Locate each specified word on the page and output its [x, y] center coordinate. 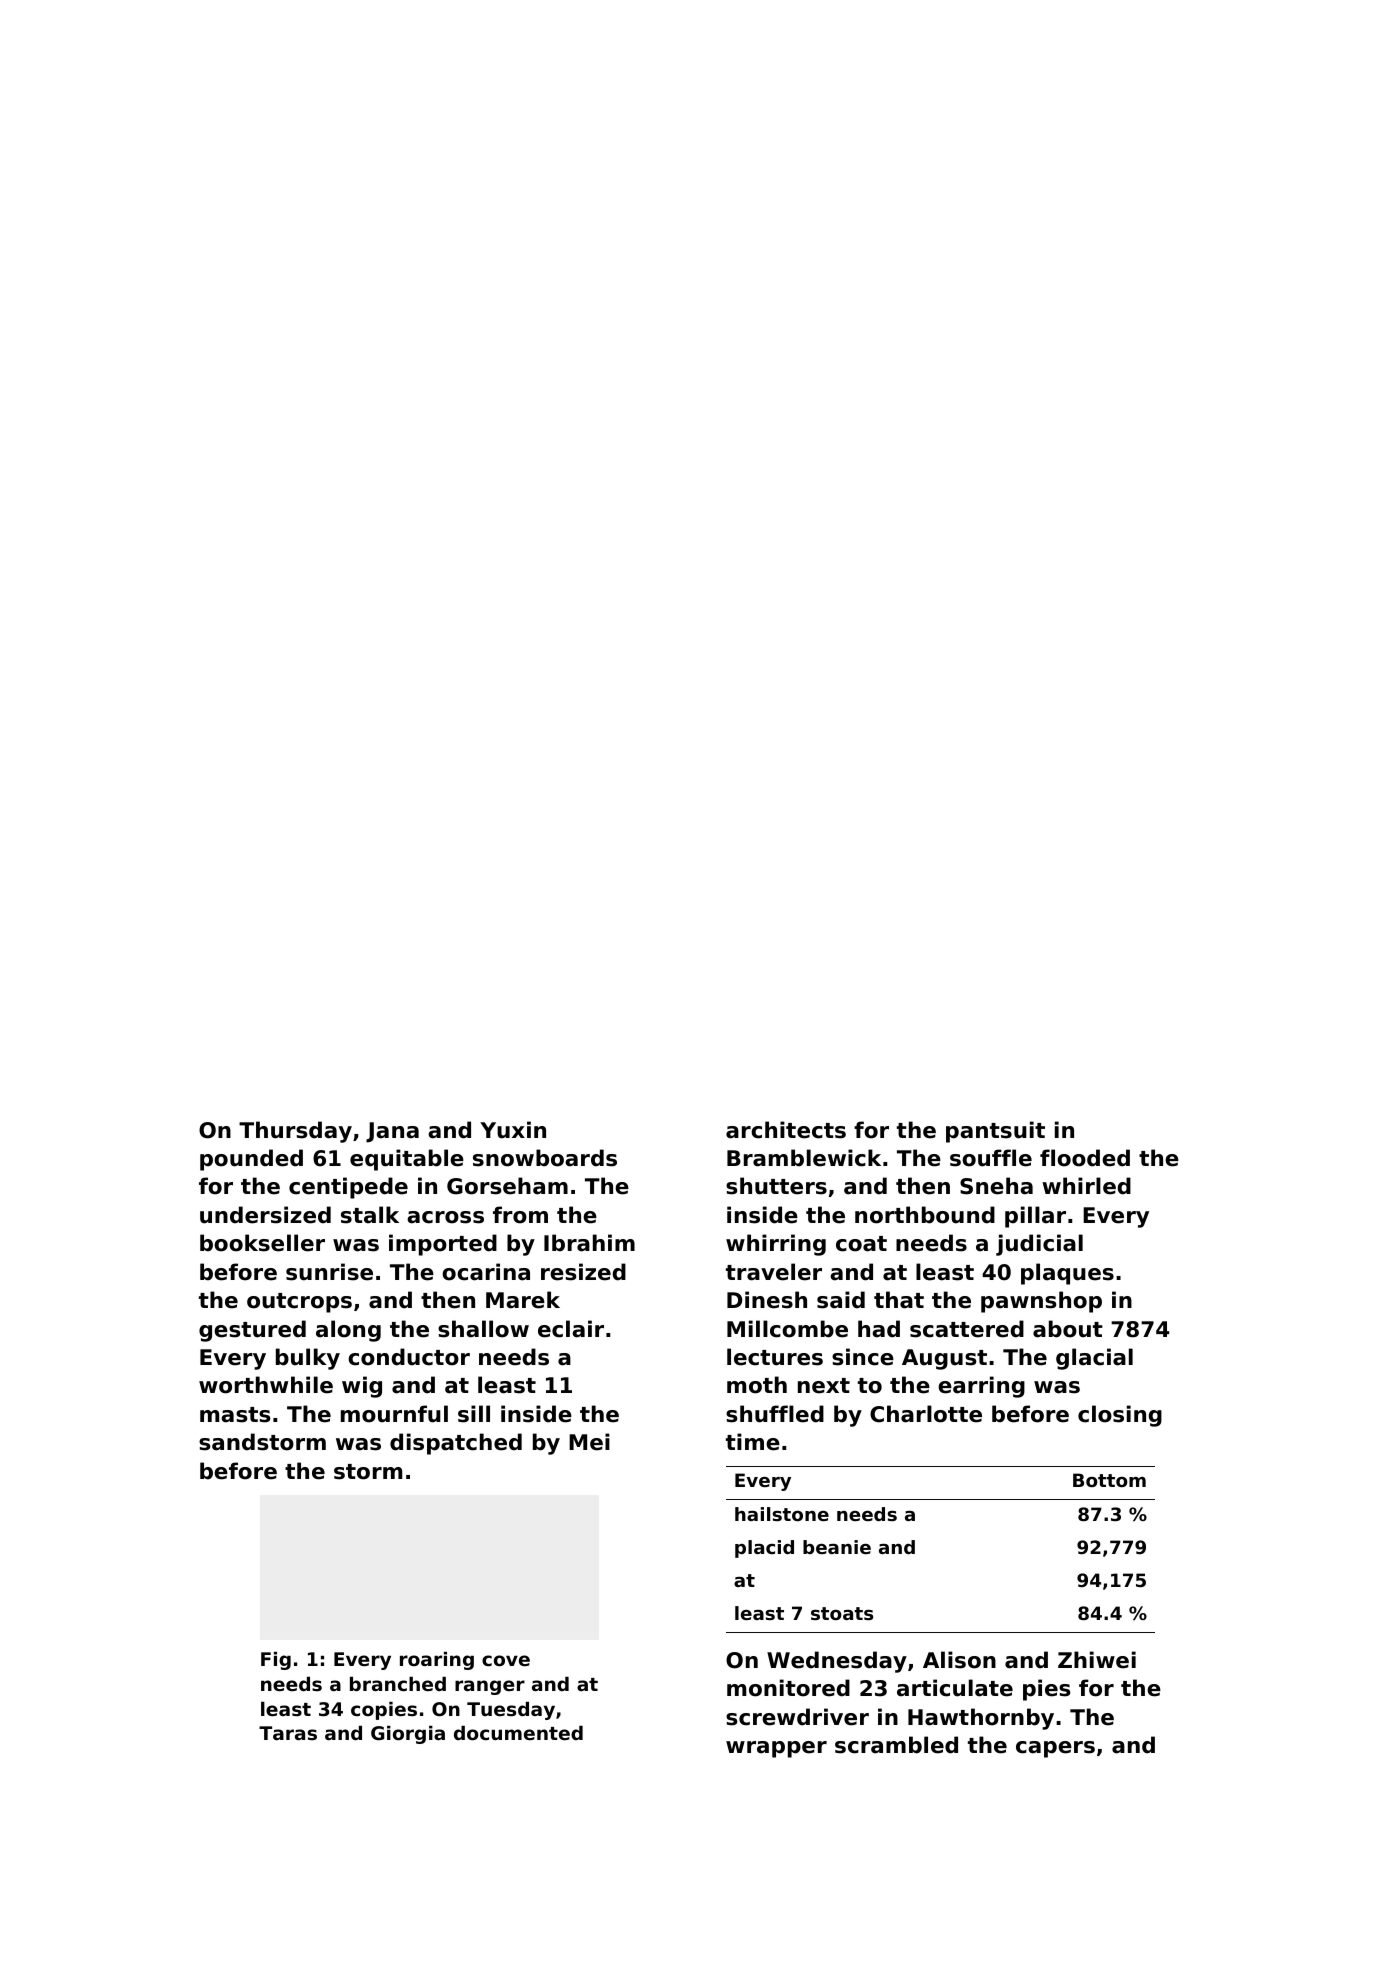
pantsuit [995, 1132]
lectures [775, 1357]
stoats [842, 1613]
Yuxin [513, 1130]
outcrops [299, 1303]
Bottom [1109, 1480]
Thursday [295, 1132]
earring [981, 1387]
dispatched [456, 1444]
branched [398, 1684]
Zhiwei [1097, 1660]
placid [764, 1549]
